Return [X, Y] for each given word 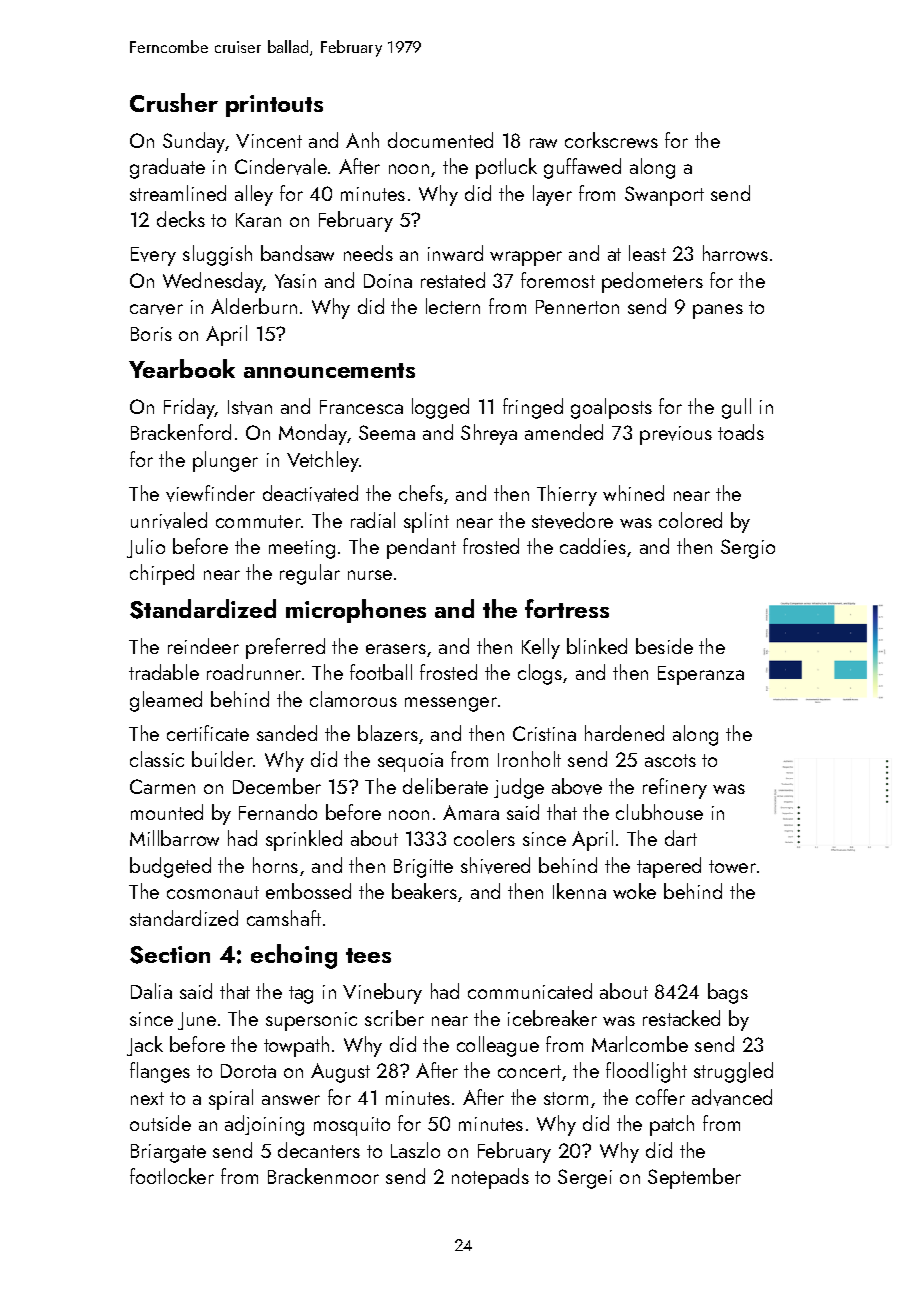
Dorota [248, 1071]
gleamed [166, 701]
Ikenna [579, 891]
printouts [274, 106]
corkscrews [611, 140]
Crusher [174, 102]
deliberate [445, 786]
